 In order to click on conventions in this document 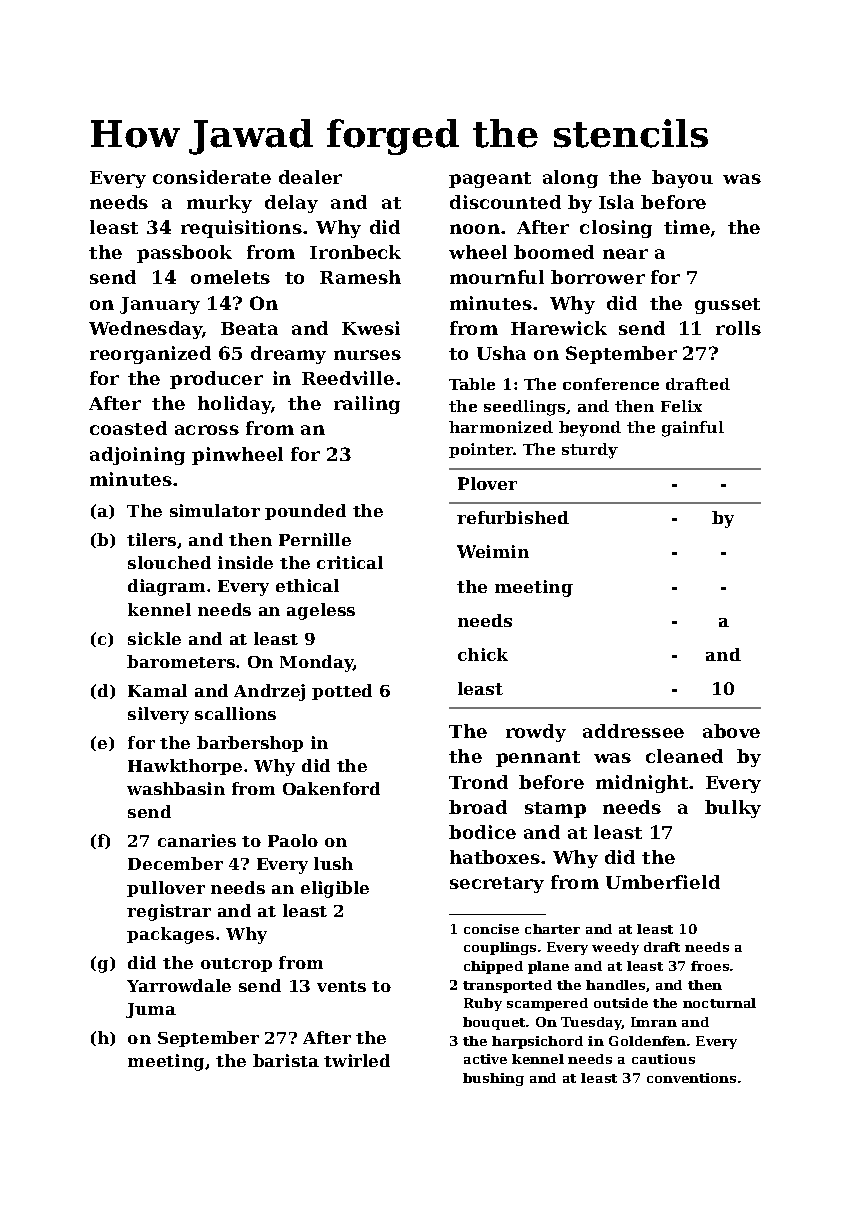, I will do `click(691, 1078)`.
